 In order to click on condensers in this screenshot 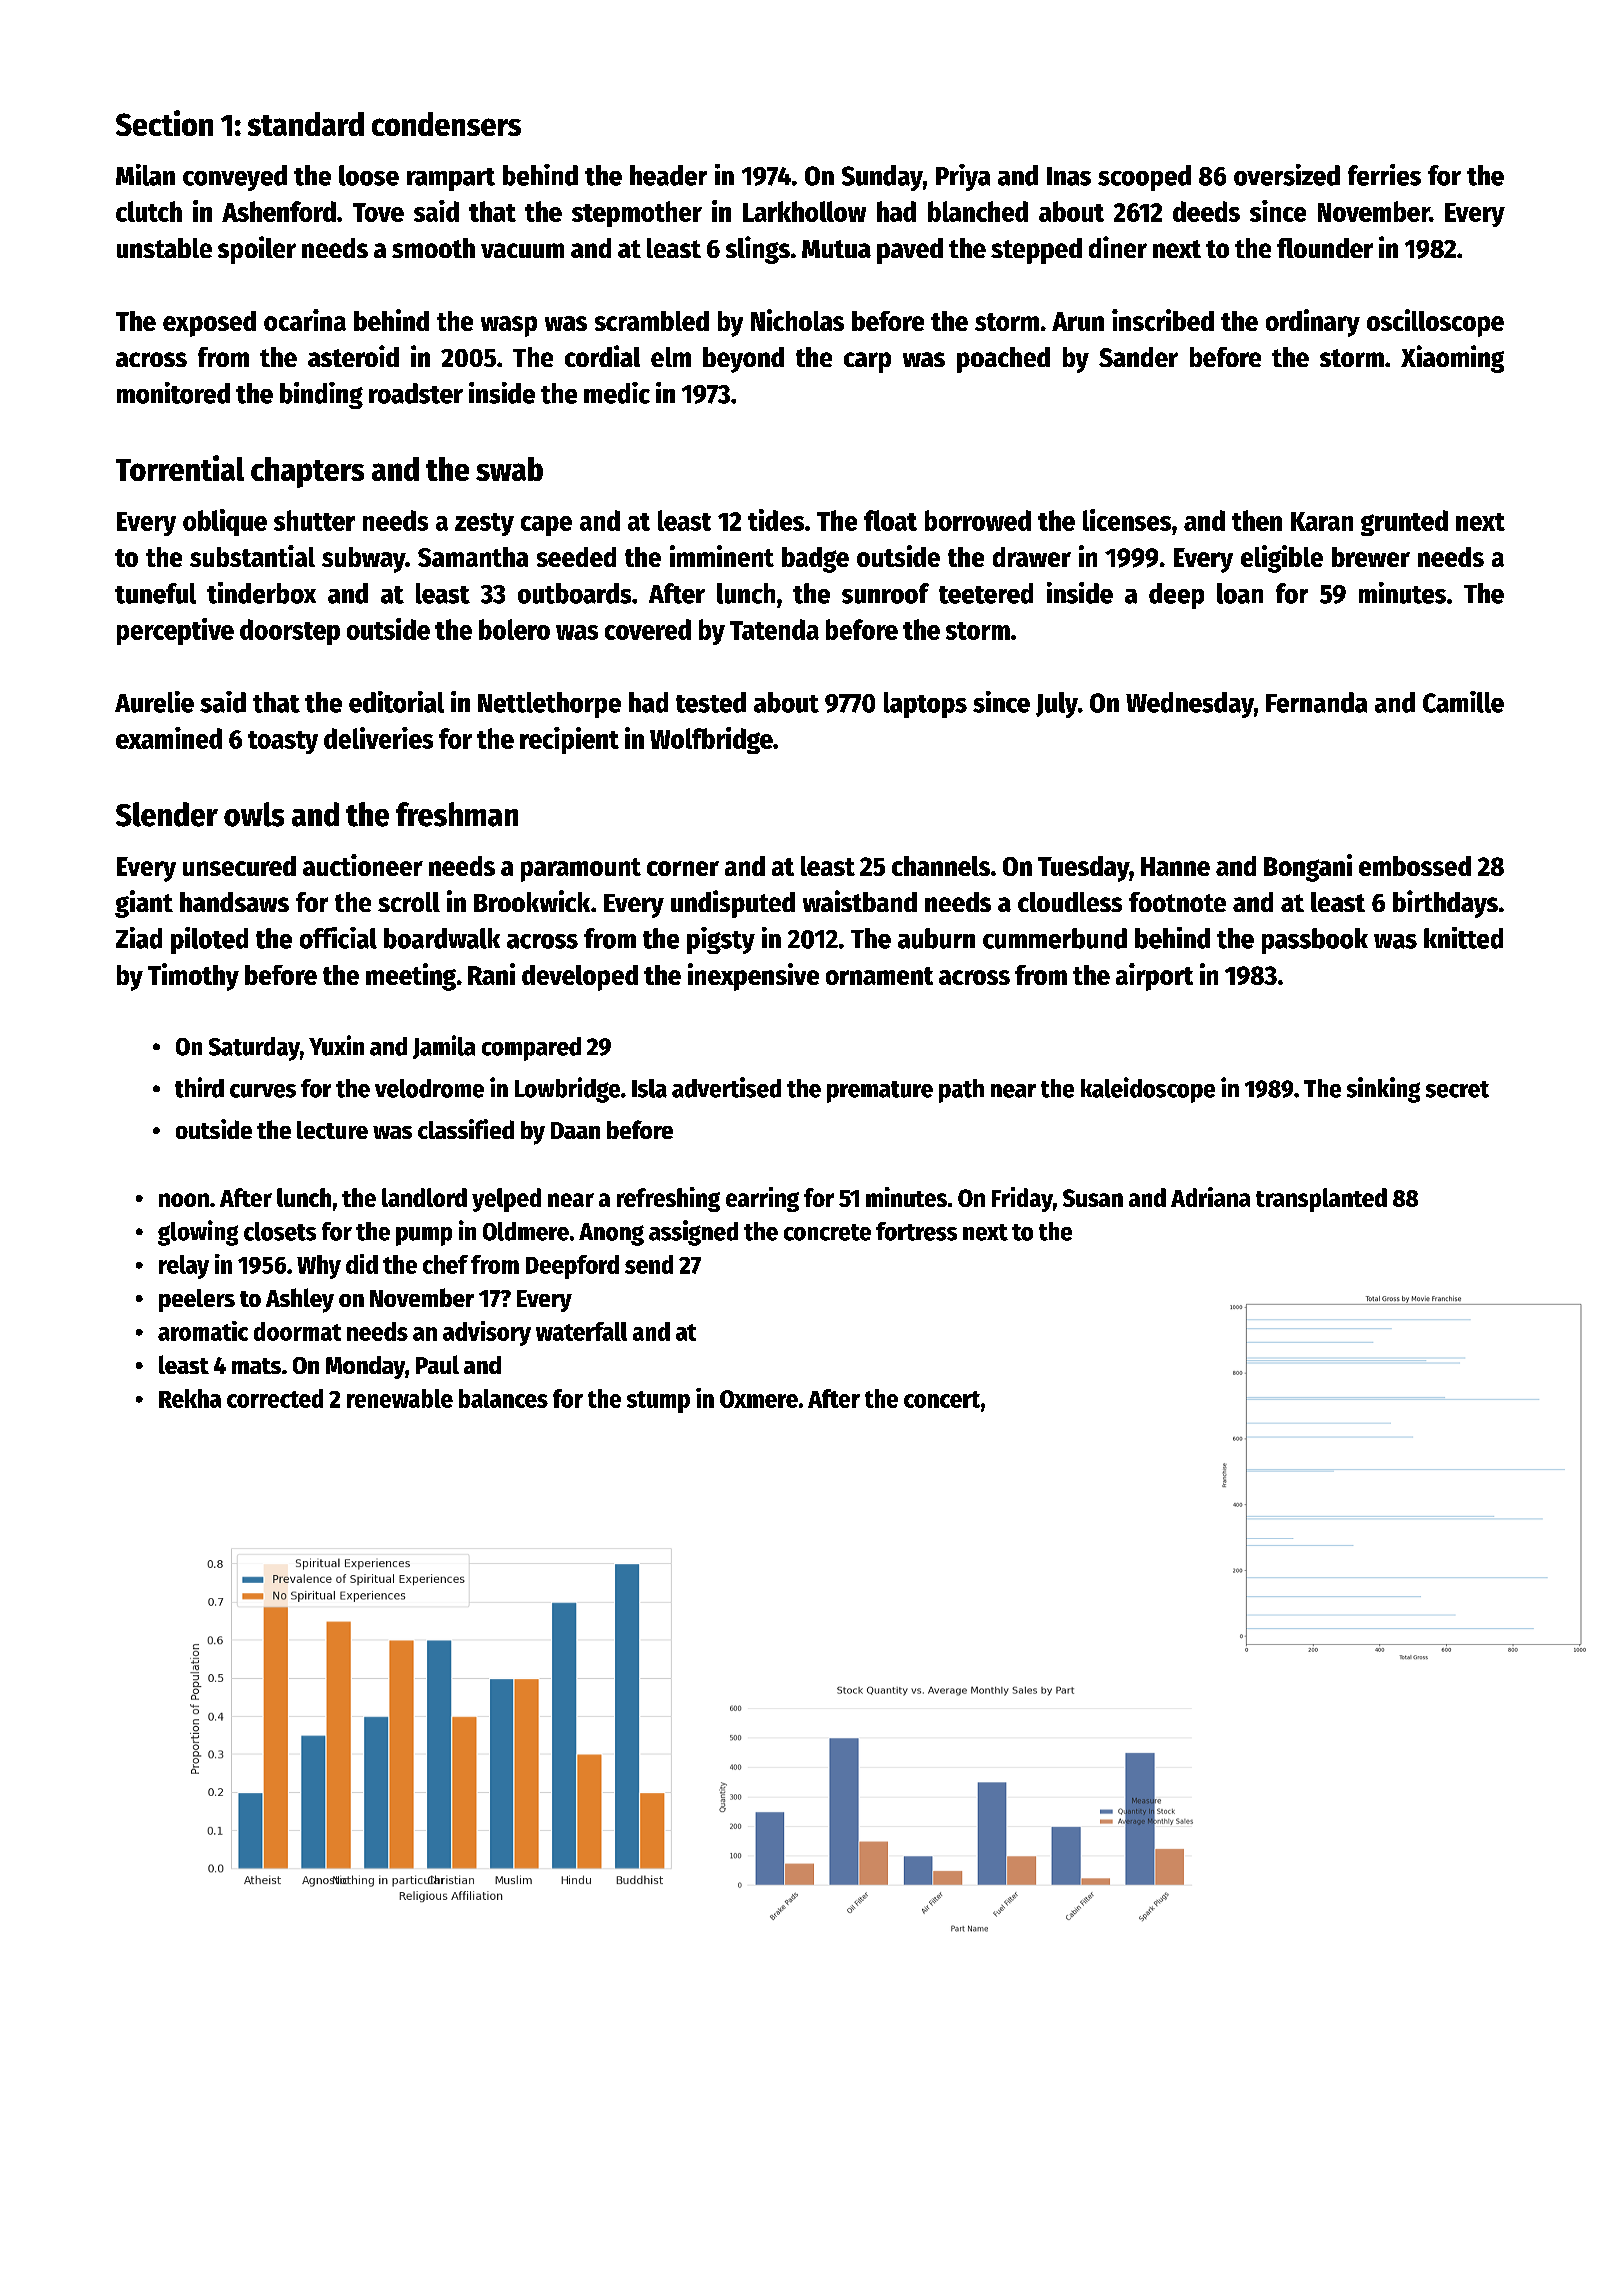, I will do `click(446, 124)`.
